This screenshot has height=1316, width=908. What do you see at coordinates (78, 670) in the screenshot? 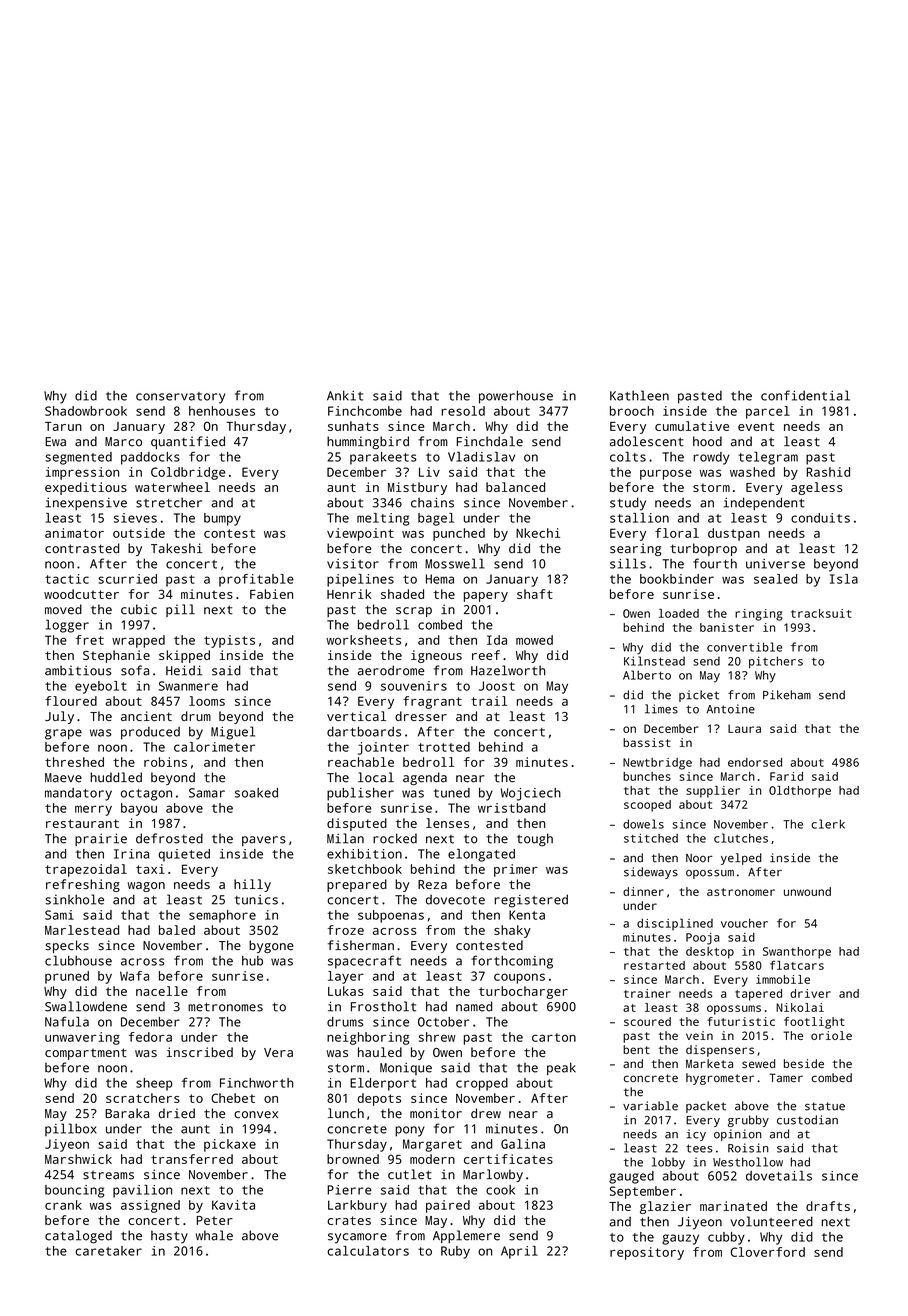
I see `ambitious` at bounding box center [78, 670].
